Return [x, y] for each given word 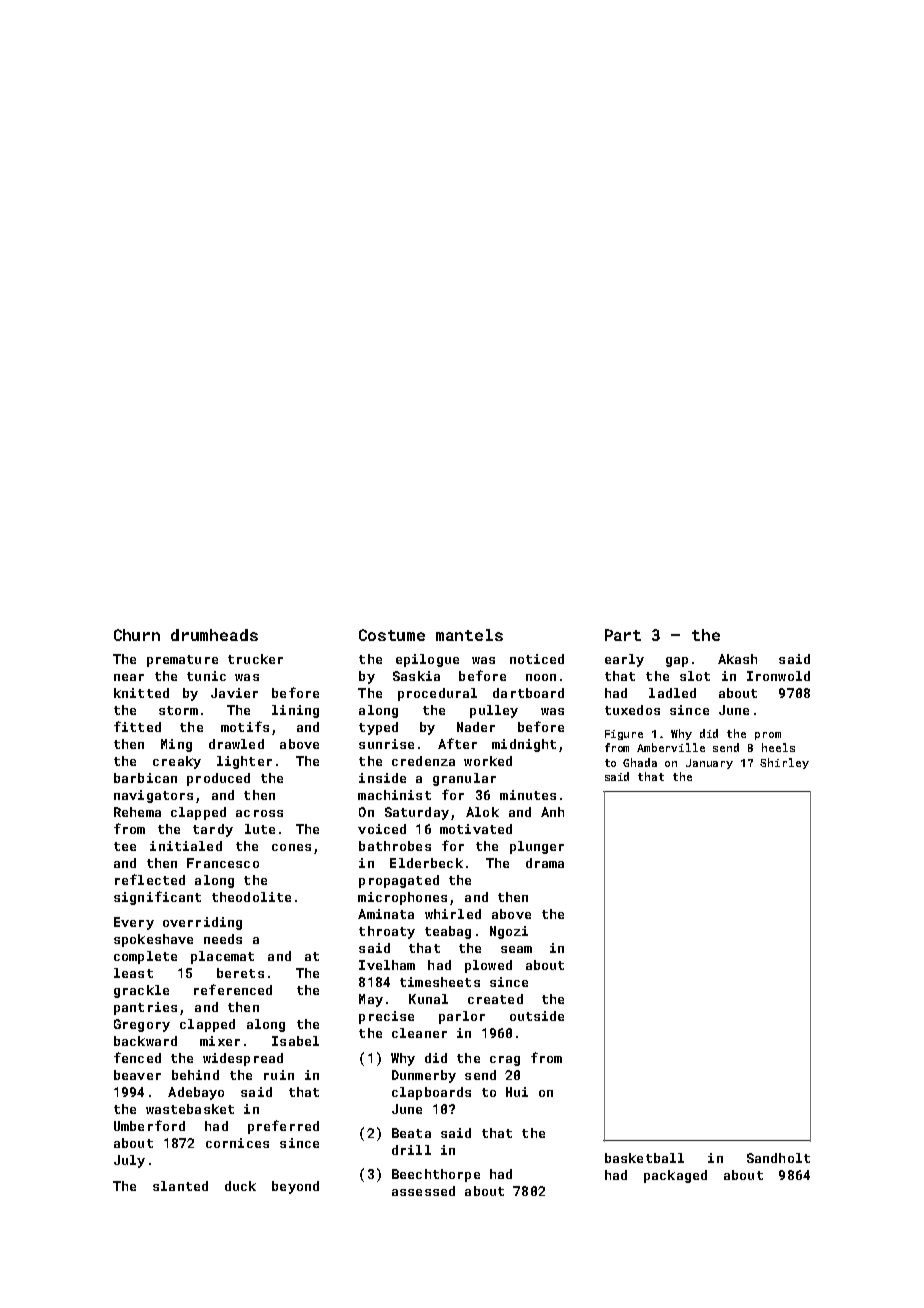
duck [240, 1186]
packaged [675, 1176]
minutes [528, 795]
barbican [145, 778]
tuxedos [632, 710]
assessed [423, 1191]
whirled [453, 914]
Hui [517, 1092]
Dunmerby [424, 1076]
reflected [150, 879]
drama [545, 863]
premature [182, 661]
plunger [537, 847]
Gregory [142, 1025]
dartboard [528, 693]
